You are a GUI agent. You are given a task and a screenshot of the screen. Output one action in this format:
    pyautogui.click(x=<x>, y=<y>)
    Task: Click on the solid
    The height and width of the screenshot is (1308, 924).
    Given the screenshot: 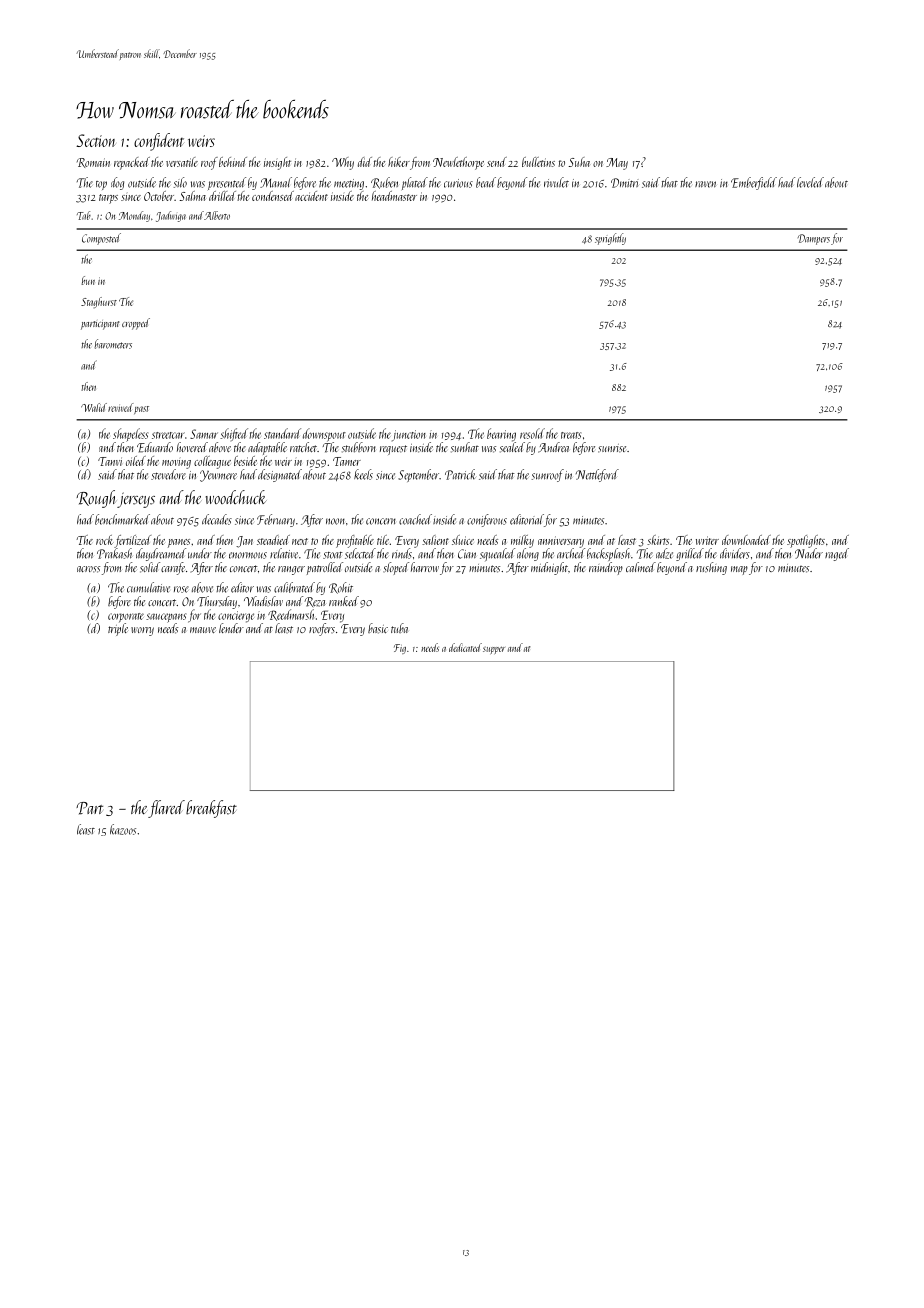 What is the action you would take?
    pyautogui.click(x=150, y=567)
